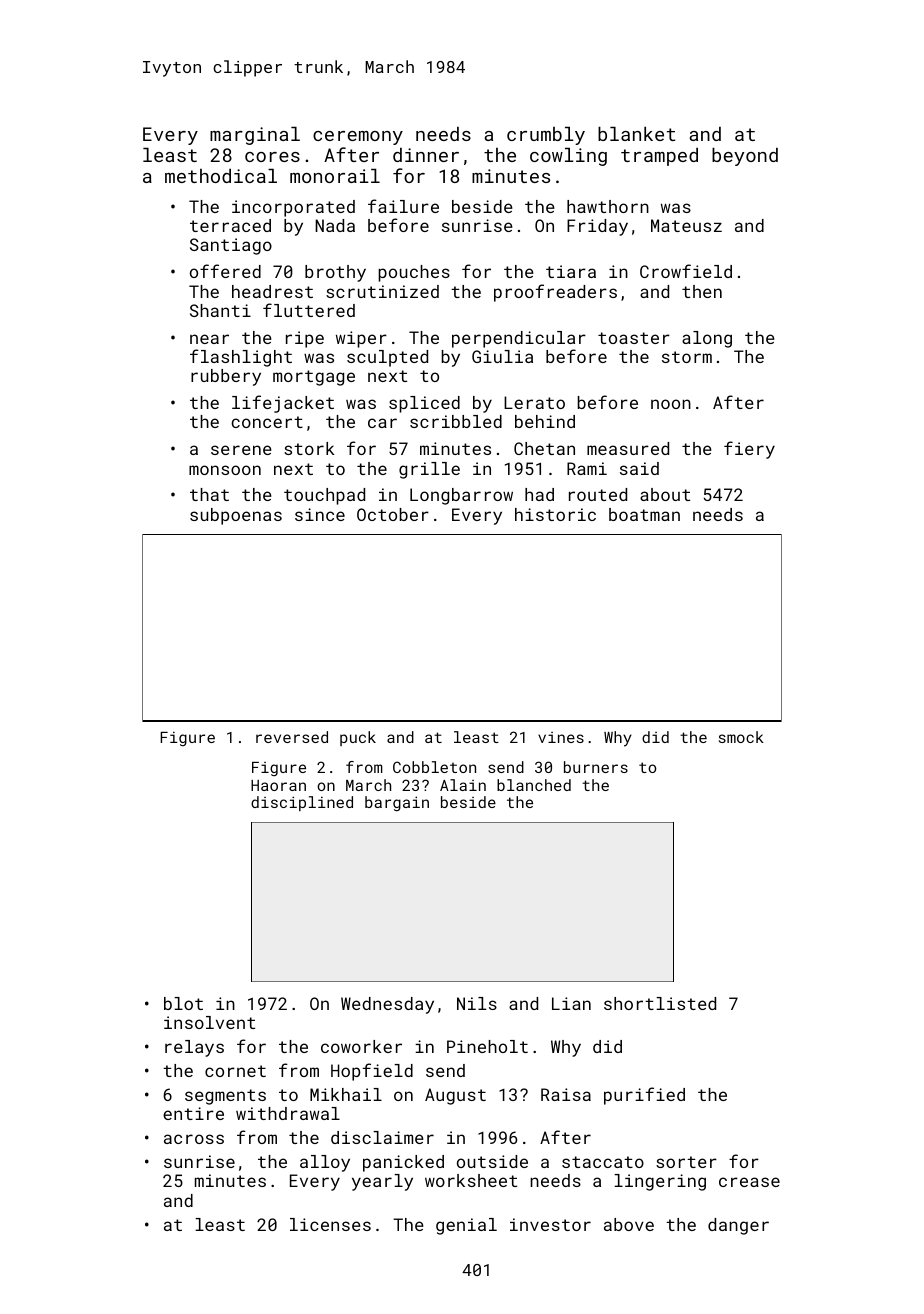 Image resolution: width=924 pixels, height=1314 pixels. Describe the element at coordinates (519, 339) in the screenshot. I see `perpendicular` at that location.
